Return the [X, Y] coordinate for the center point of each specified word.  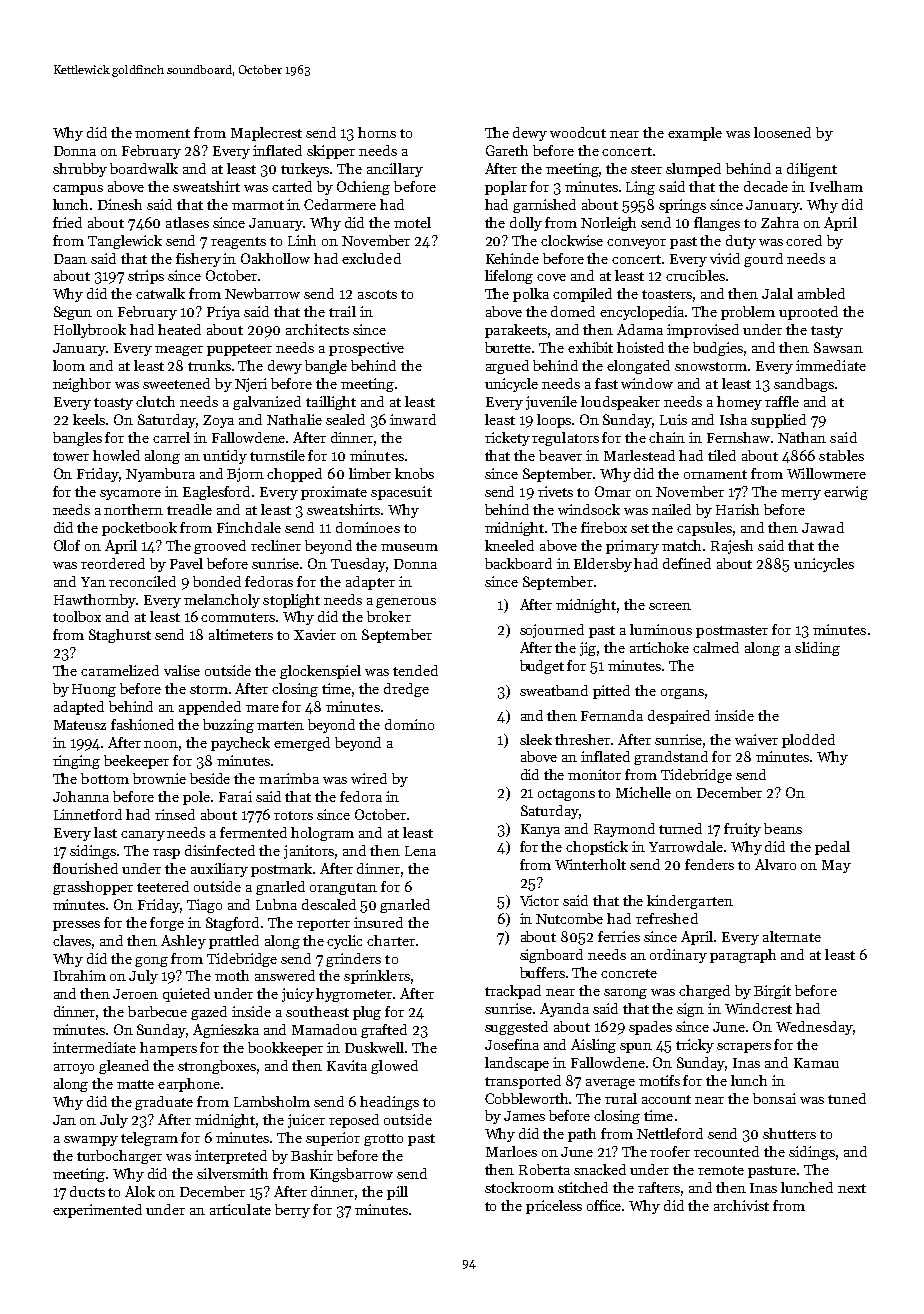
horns [377, 132]
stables [841, 455]
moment [162, 133]
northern [133, 509]
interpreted [231, 1157]
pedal [832, 848]
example [695, 134]
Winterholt [590, 864]
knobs [414, 473]
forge [167, 924]
